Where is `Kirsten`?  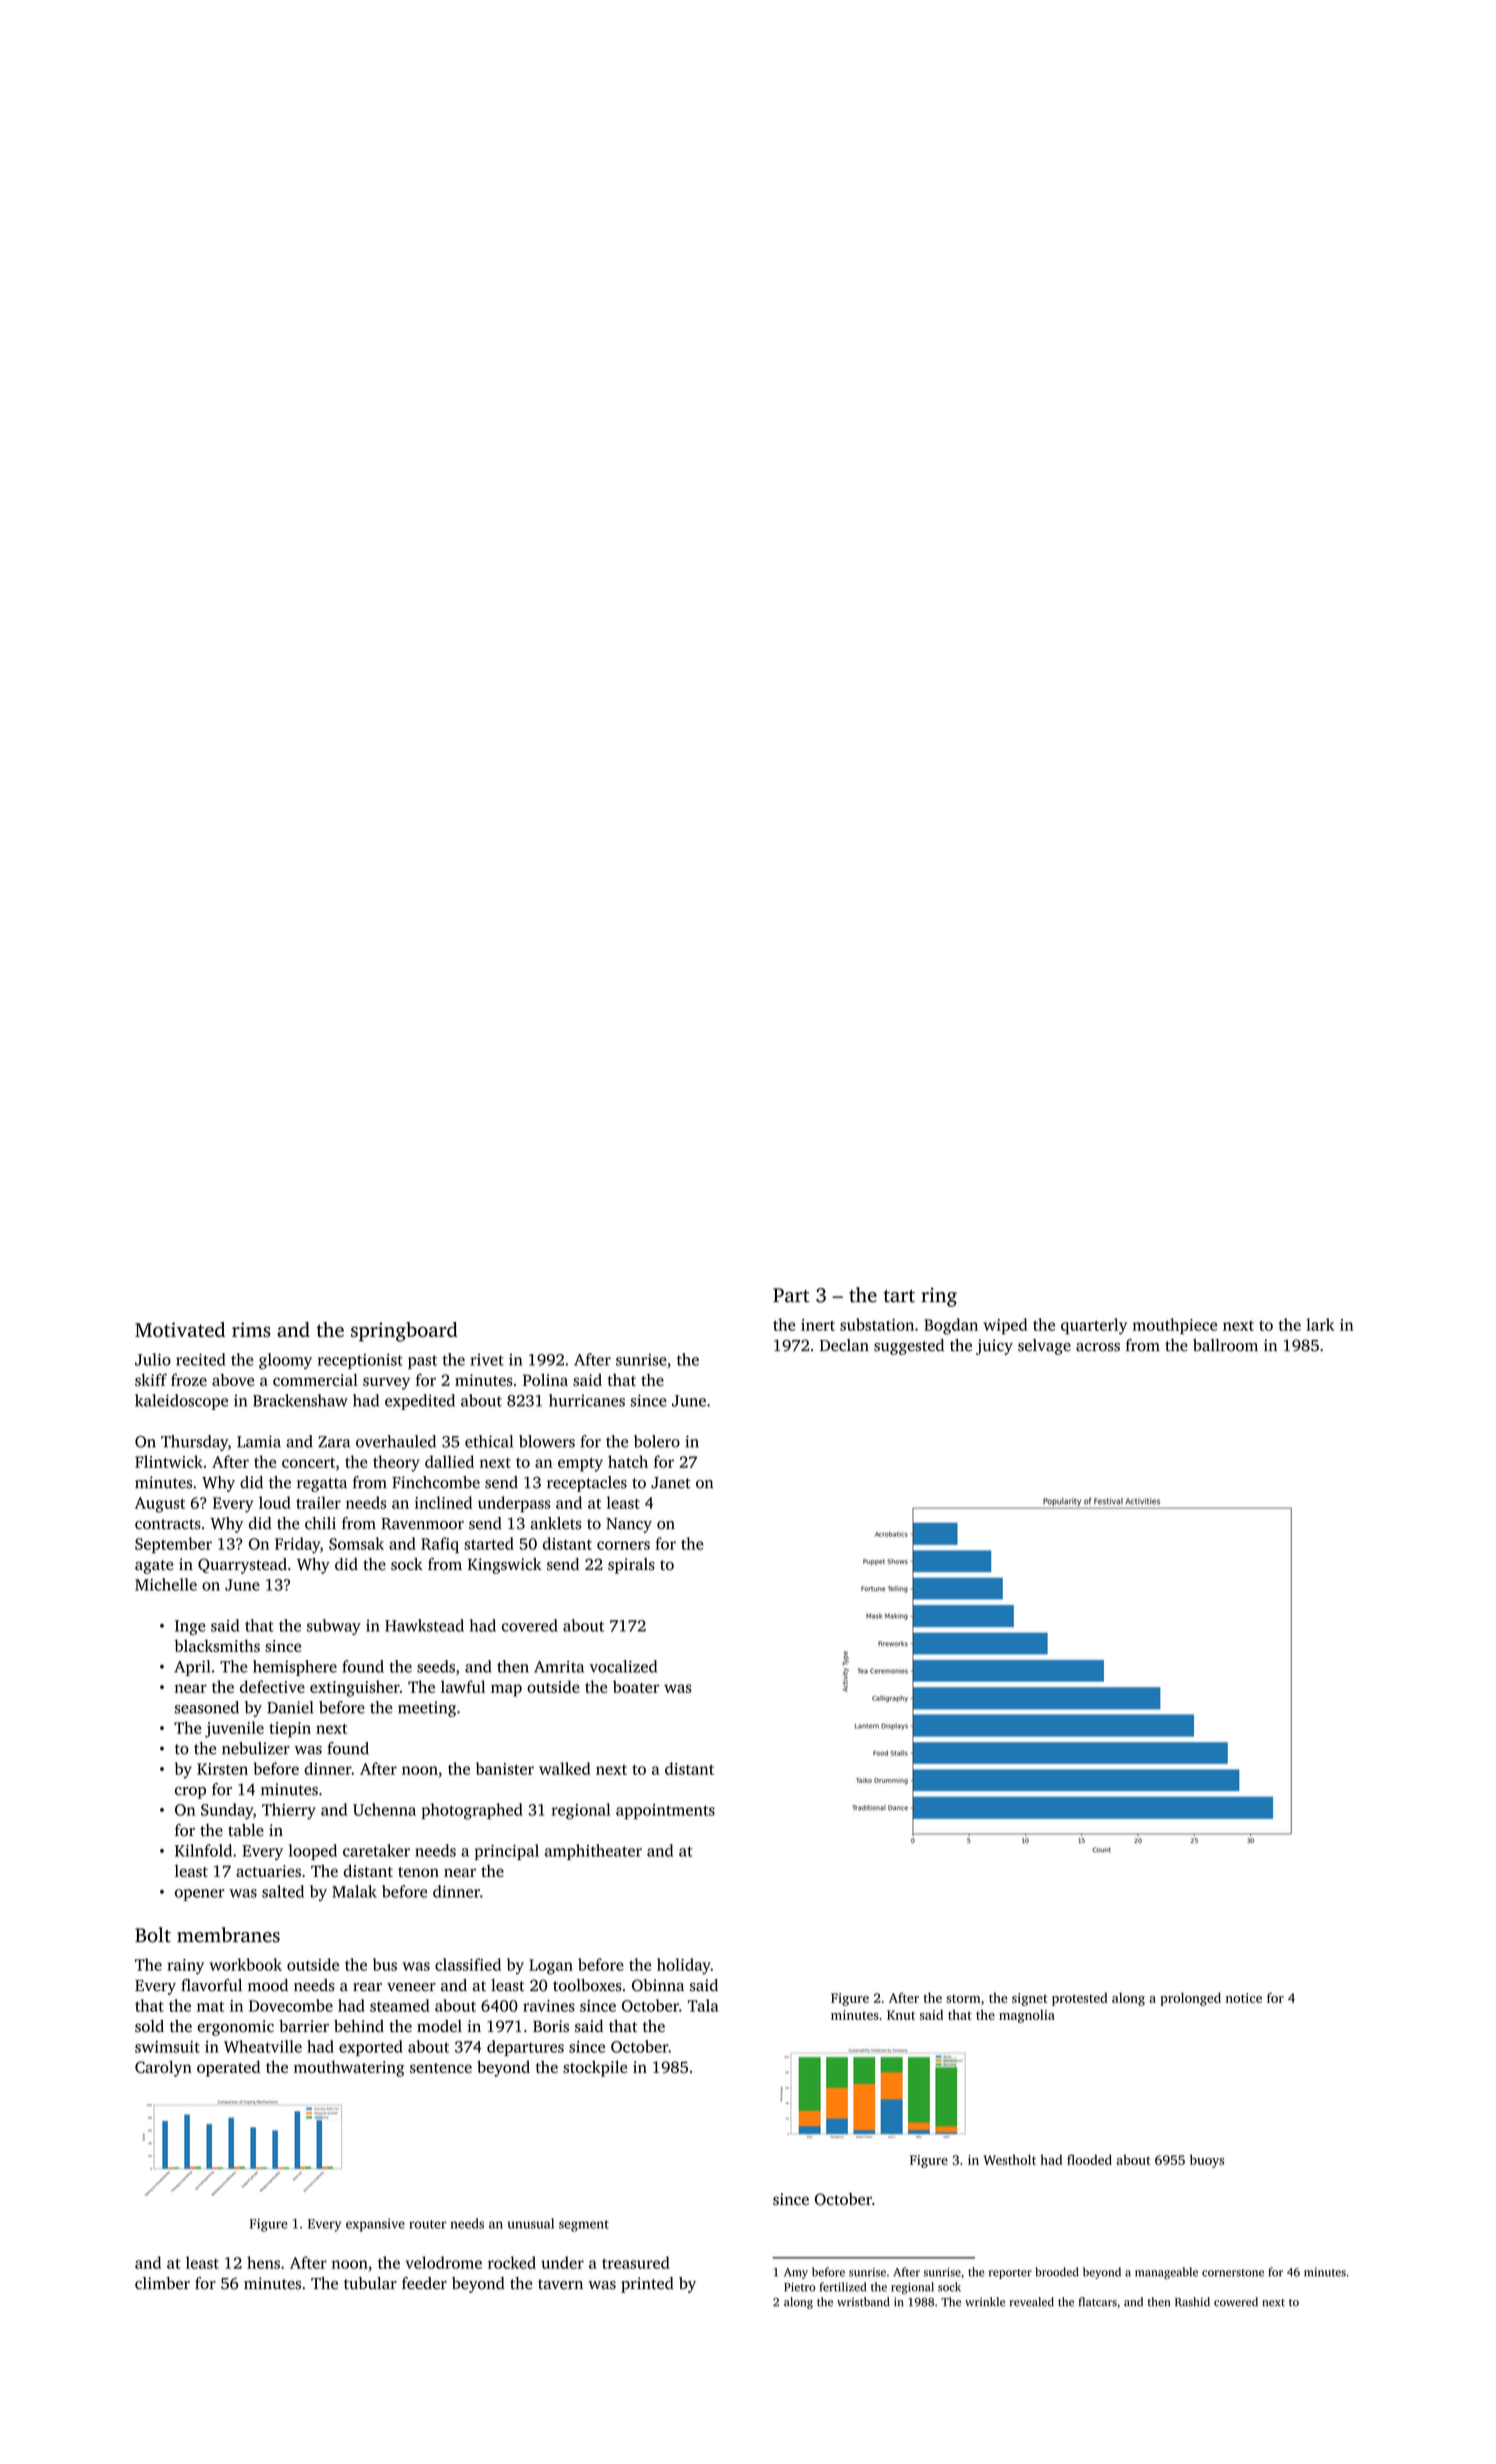 Kirsten is located at coordinates (222, 1769).
